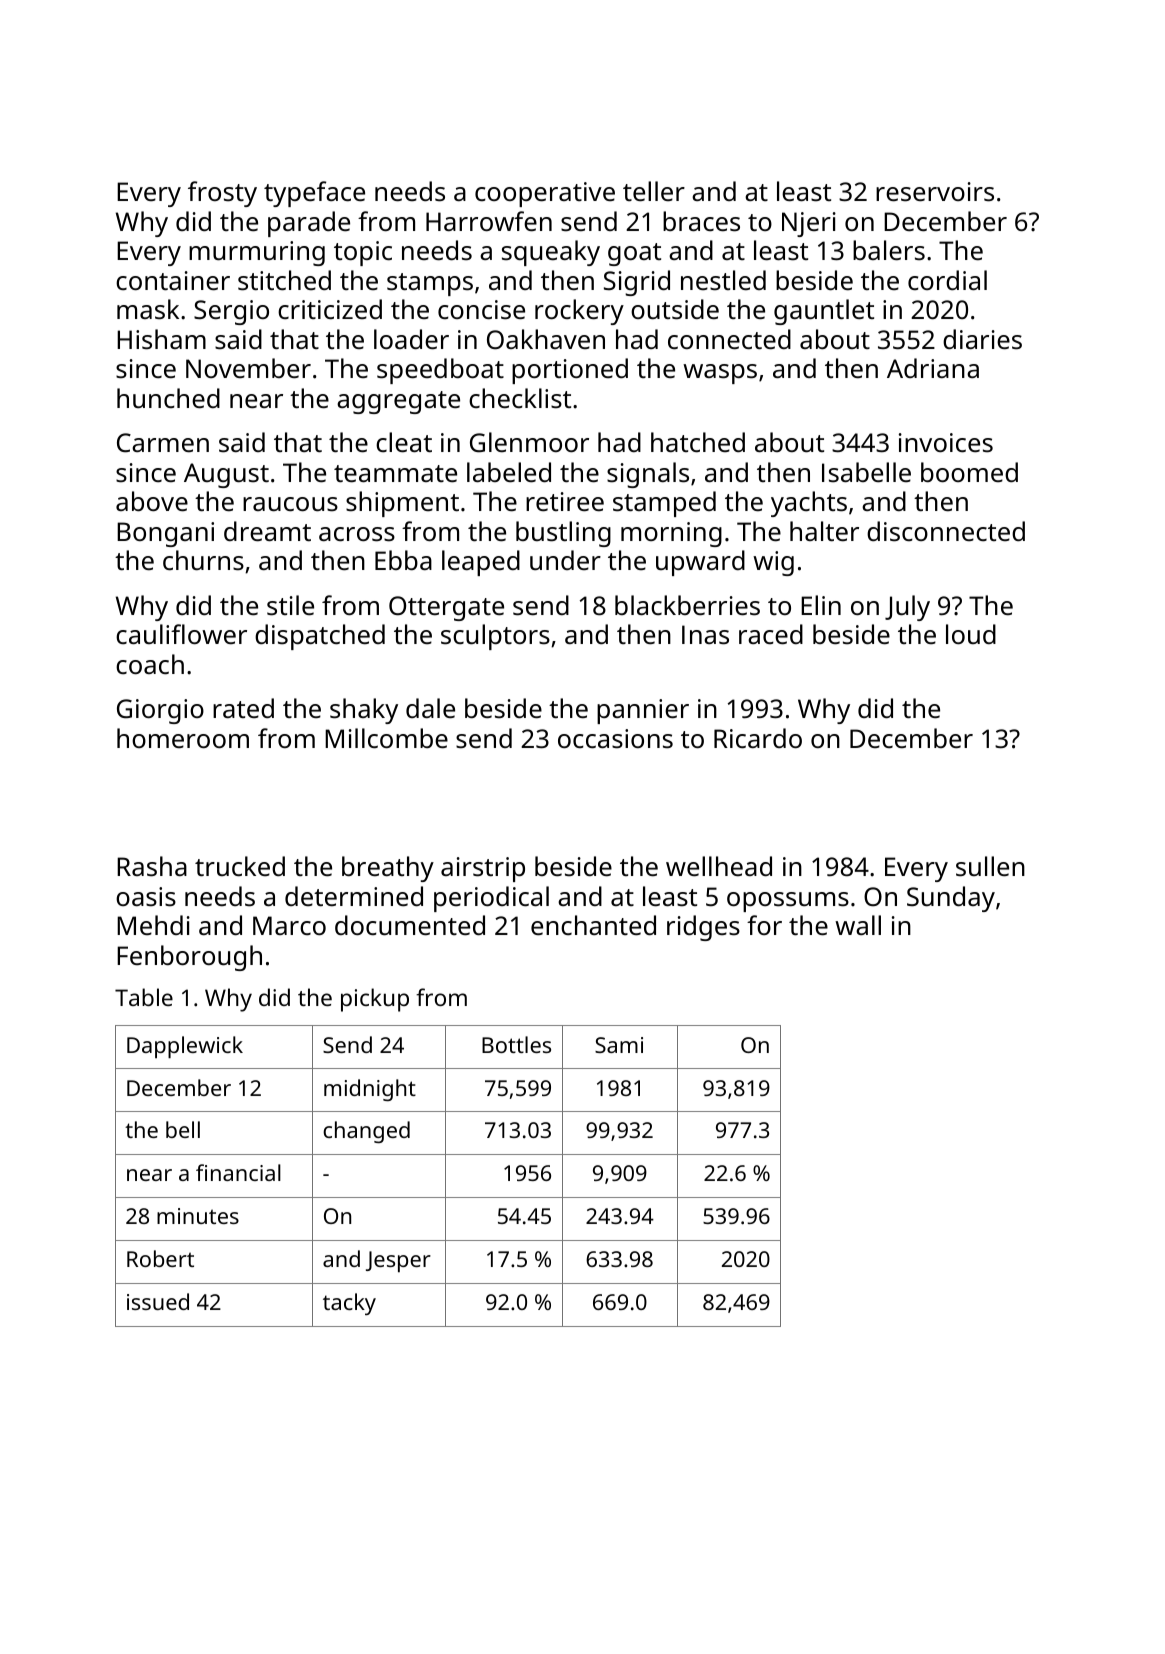 This image has width=1165, height=1654. What do you see at coordinates (546, 339) in the image?
I see `Oakhaven` at bounding box center [546, 339].
